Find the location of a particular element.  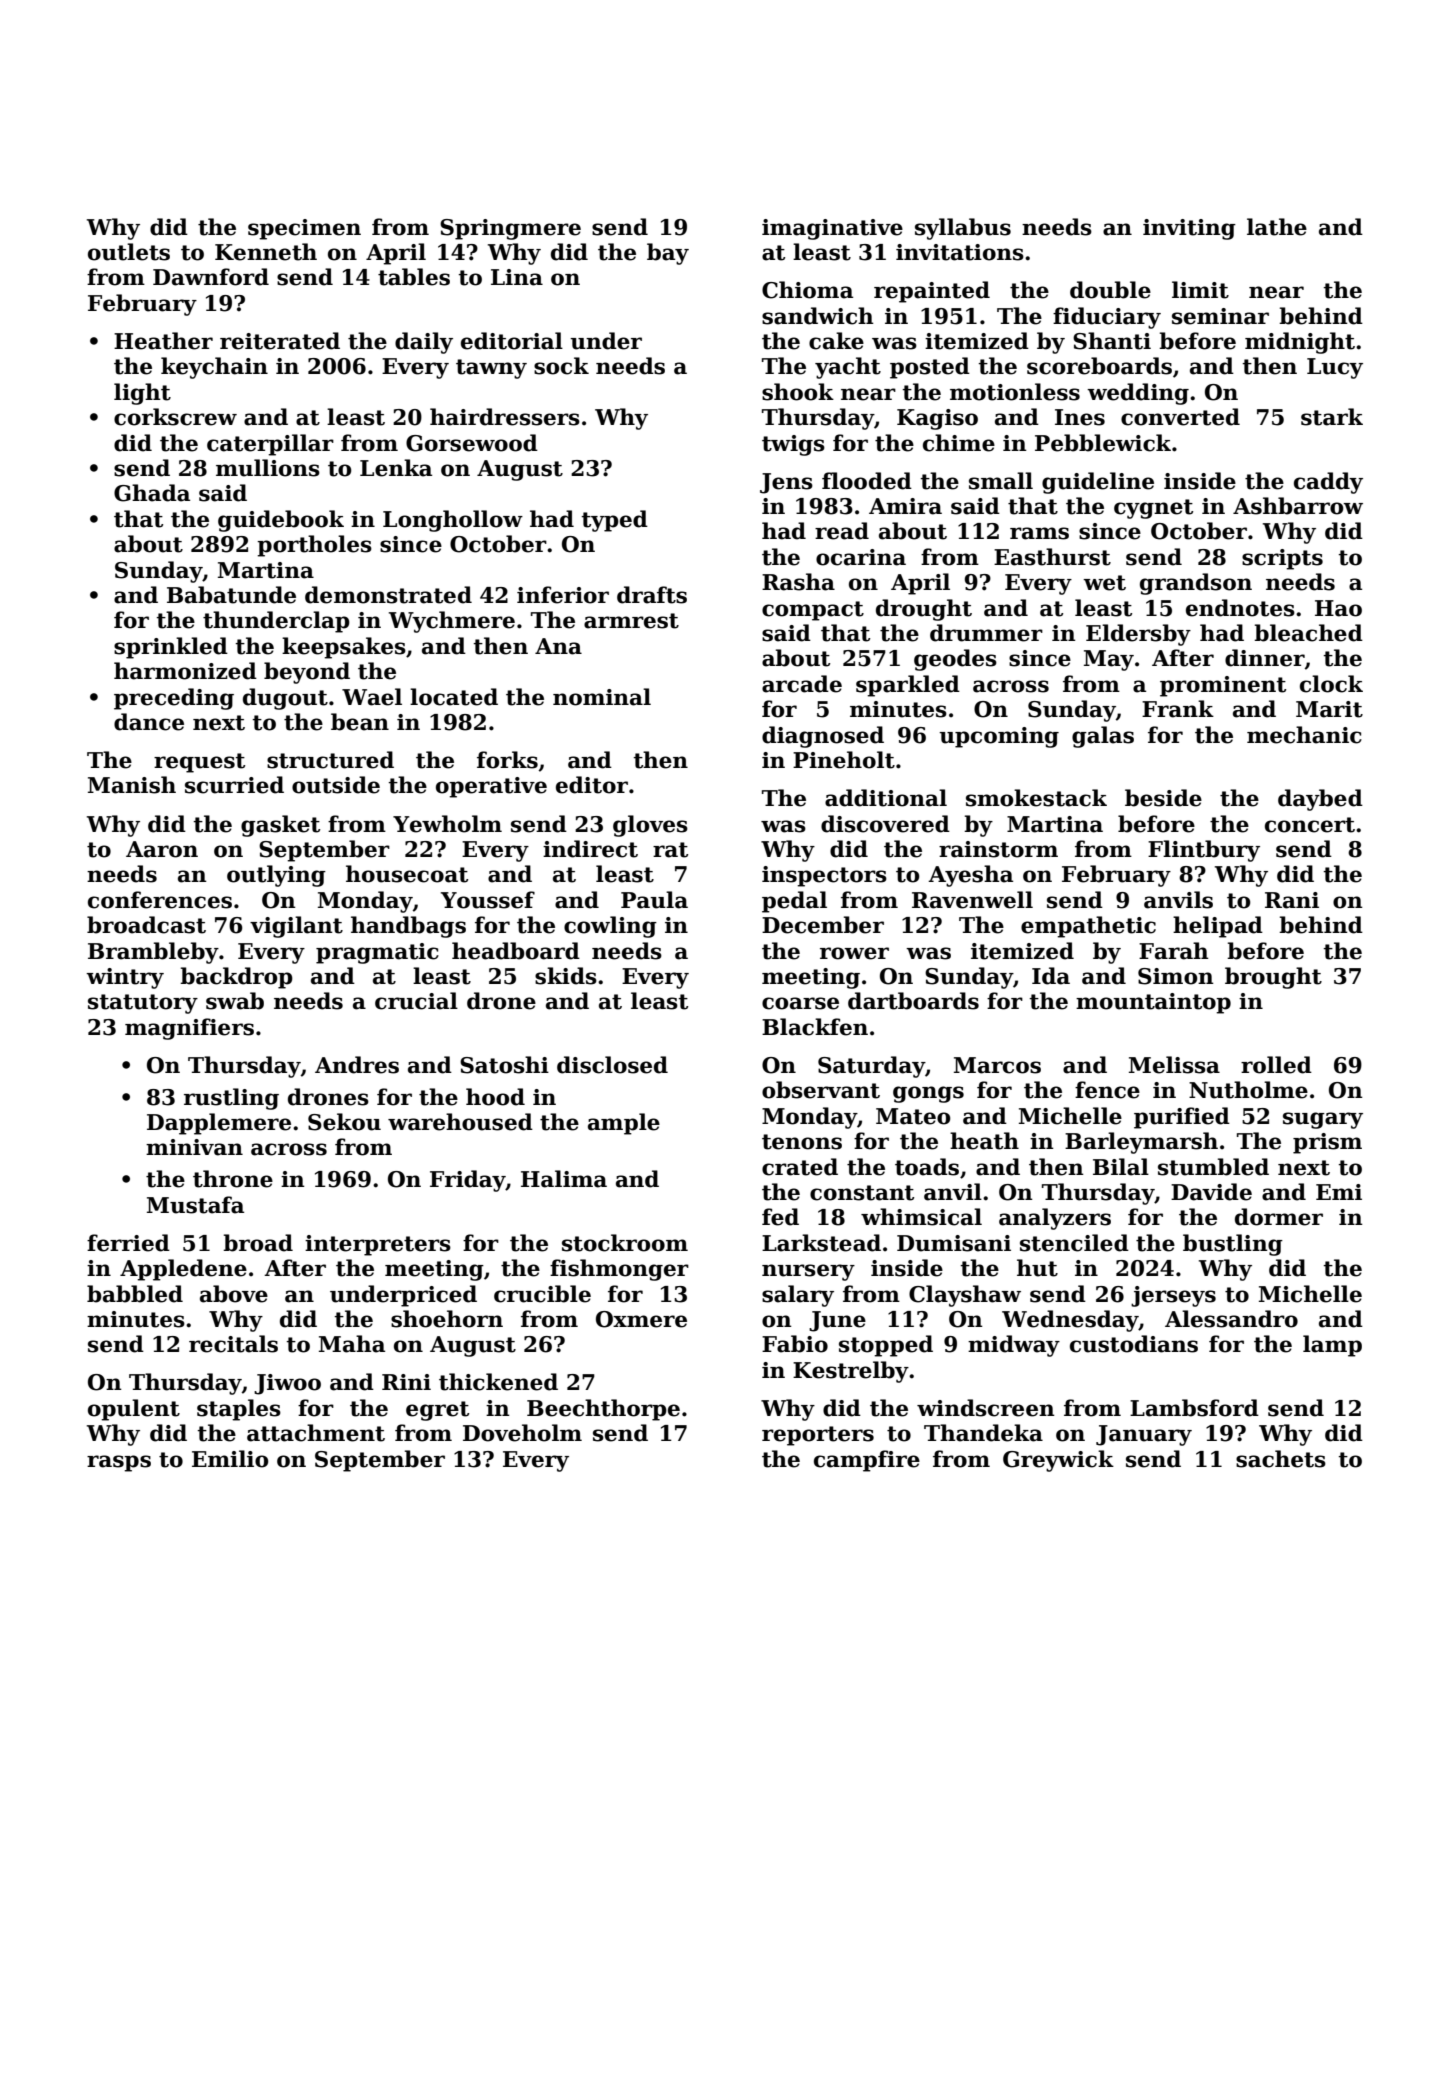

sprinkled is located at coordinates (171, 648).
